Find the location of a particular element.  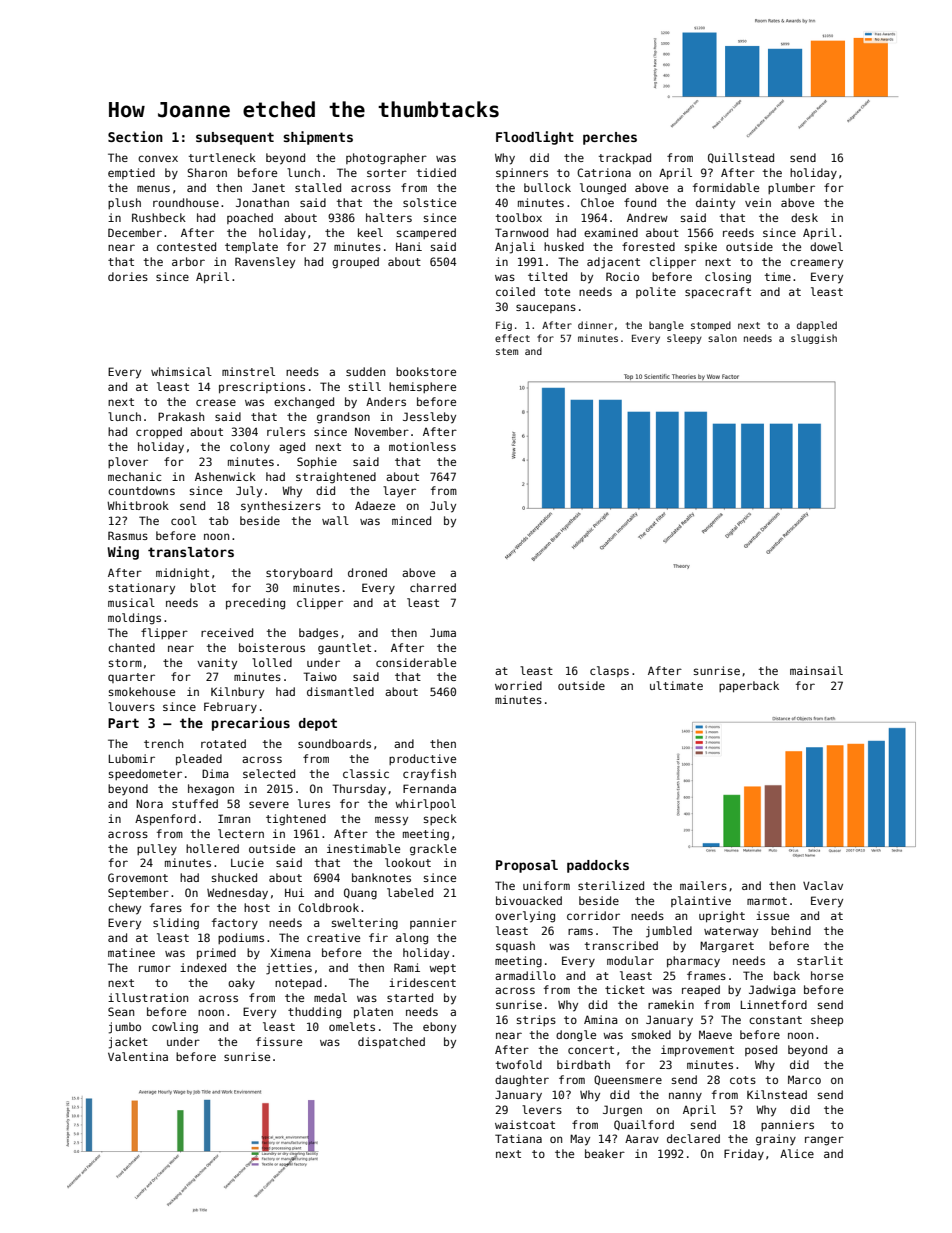

fissure is located at coordinates (279, 1041).
